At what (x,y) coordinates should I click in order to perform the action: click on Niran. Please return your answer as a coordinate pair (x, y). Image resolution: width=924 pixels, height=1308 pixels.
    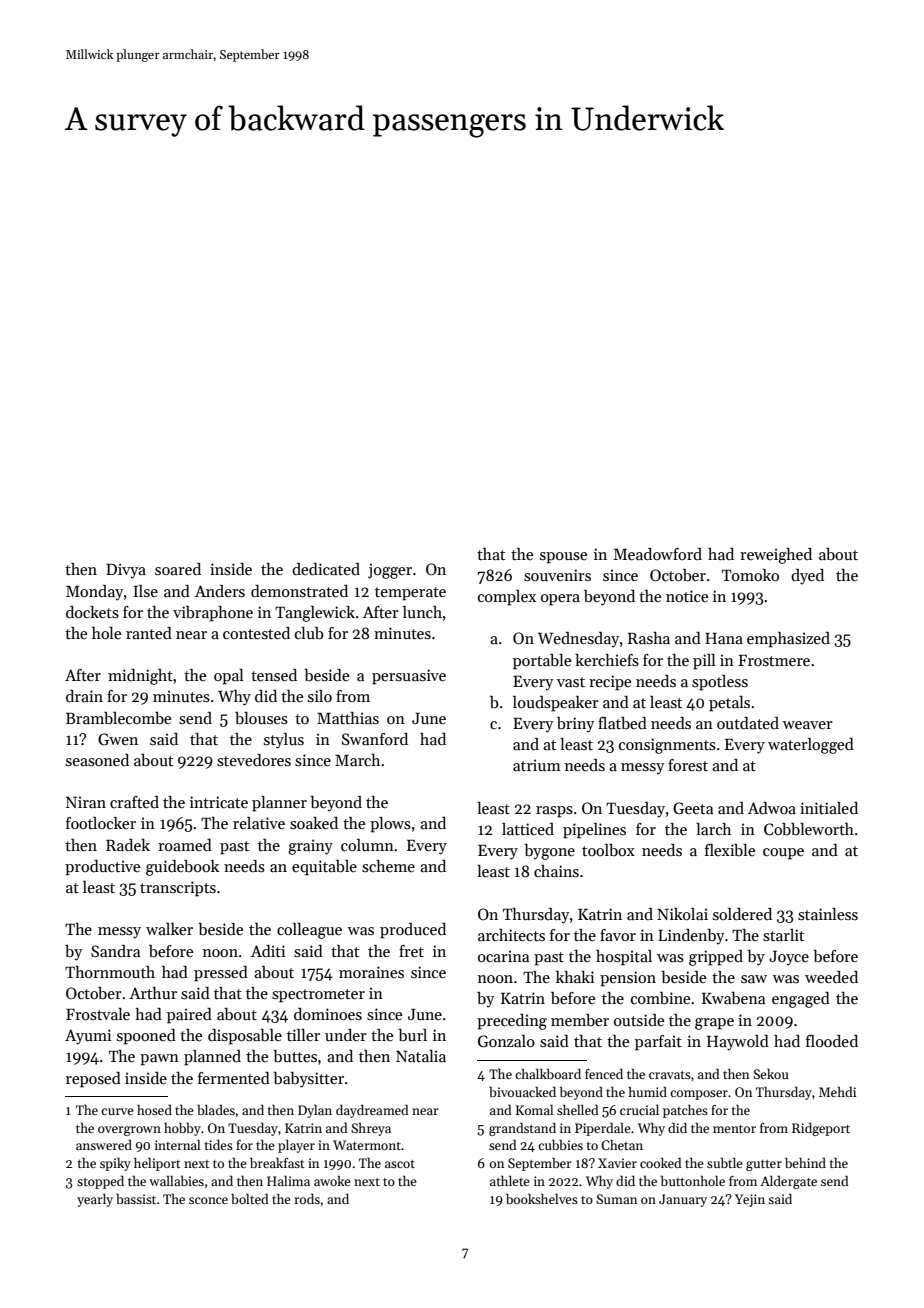
    Looking at the image, I should click on (86, 802).
